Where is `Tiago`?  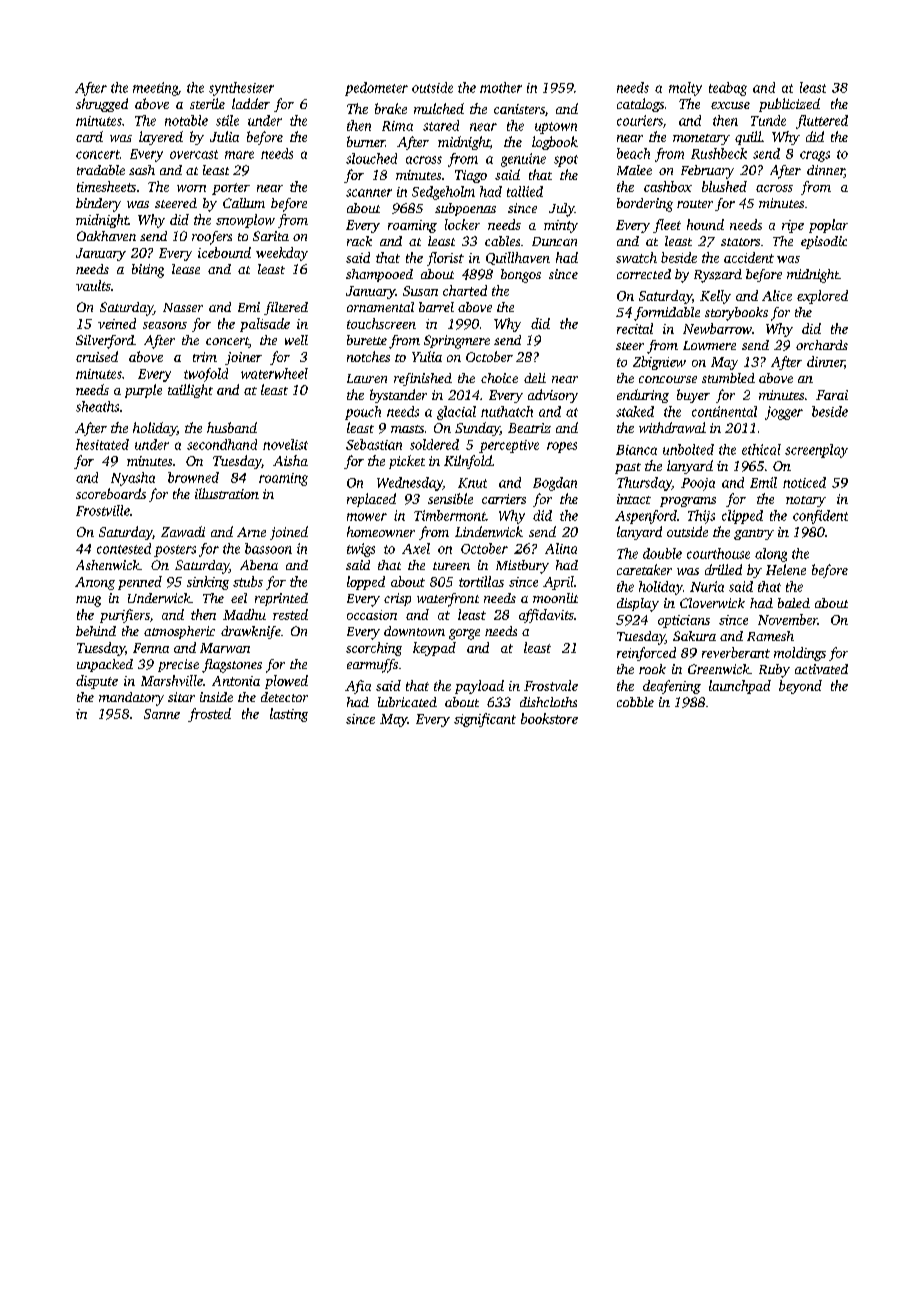 Tiago is located at coordinates (471, 176).
